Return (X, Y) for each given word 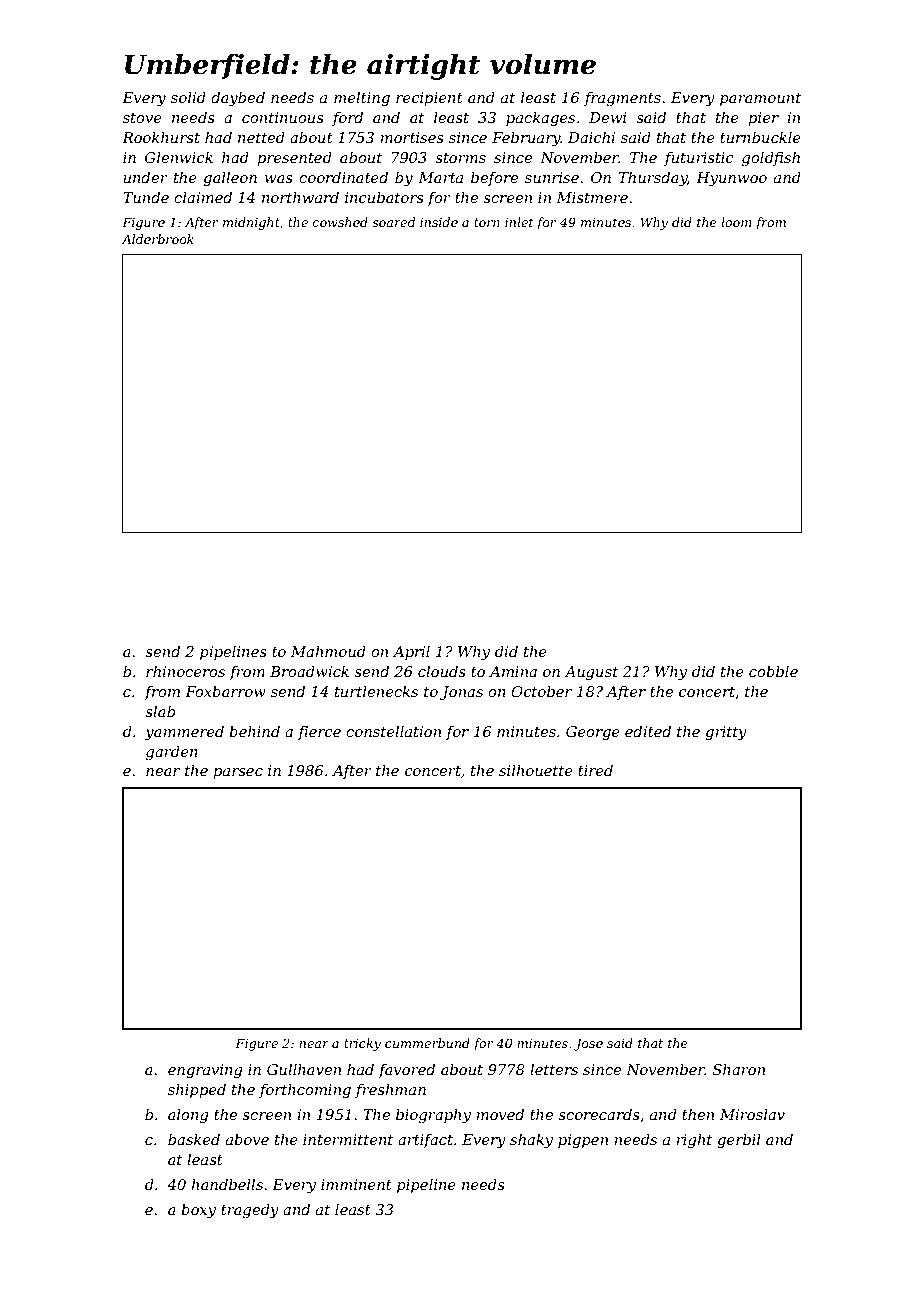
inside (439, 222)
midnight (251, 223)
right (694, 1141)
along (188, 1116)
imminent (356, 1184)
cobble (773, 671)
